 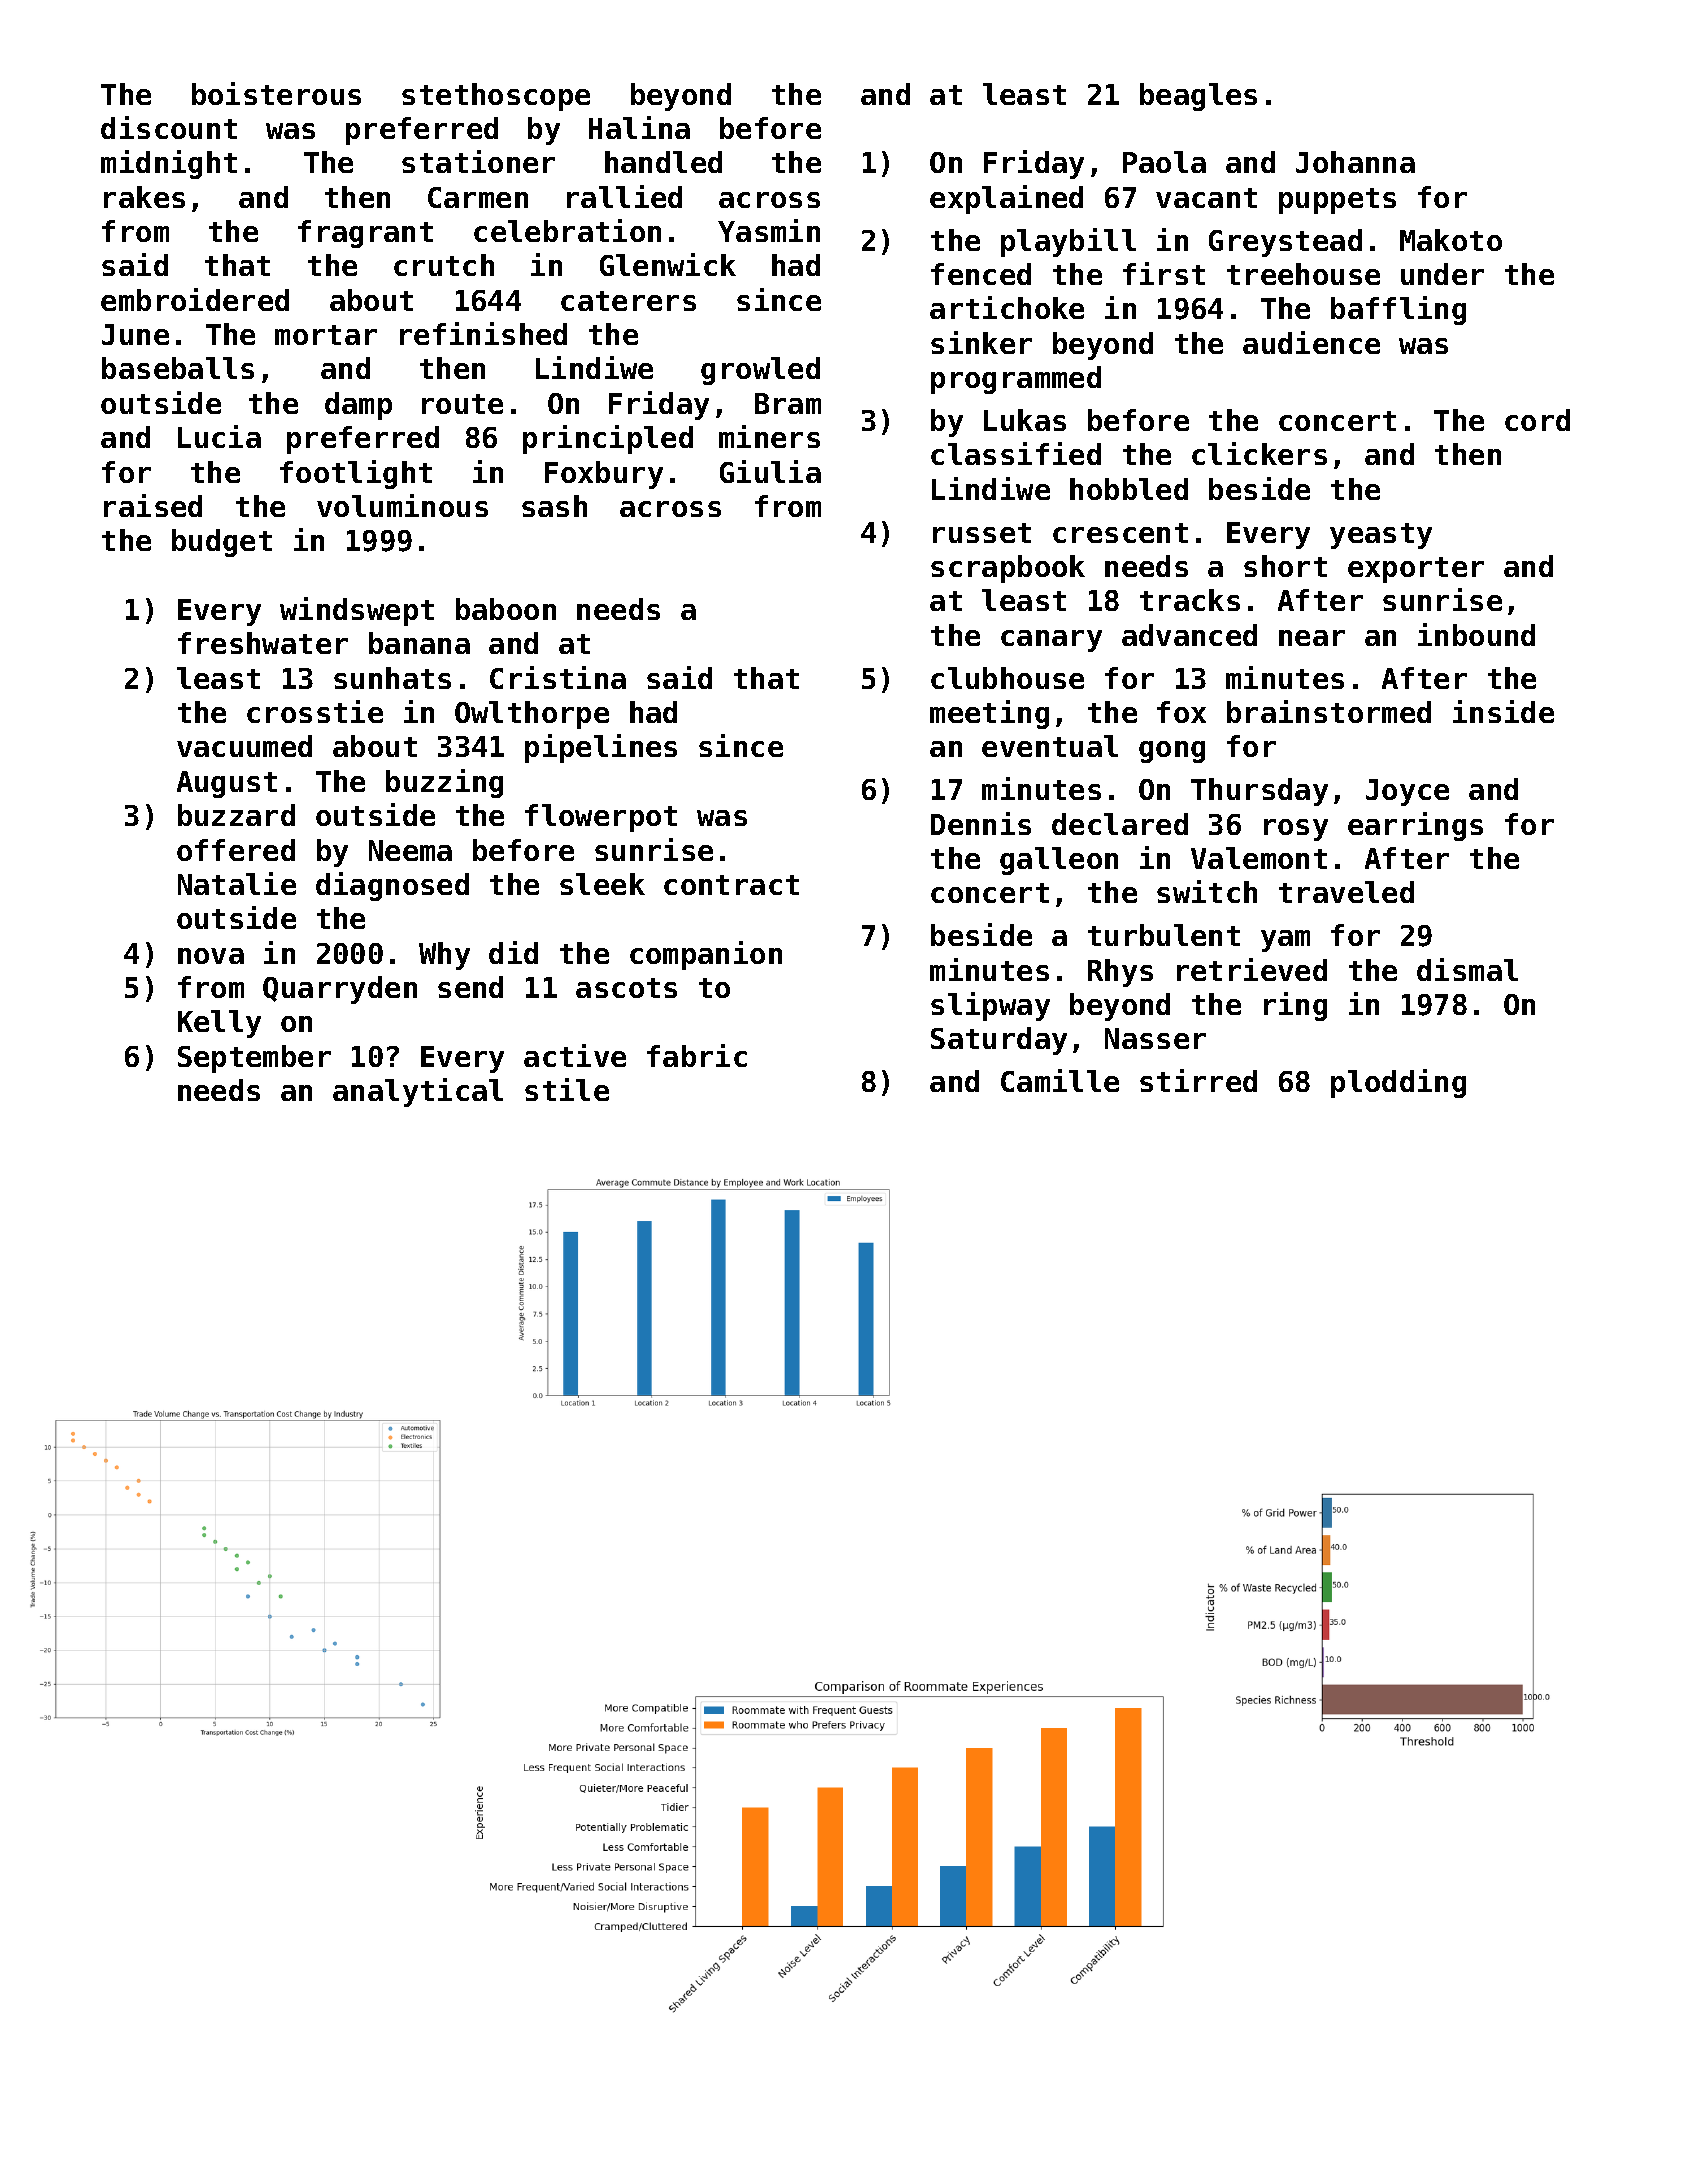 I want to click on beagles, so click(x=1198, y=97).
